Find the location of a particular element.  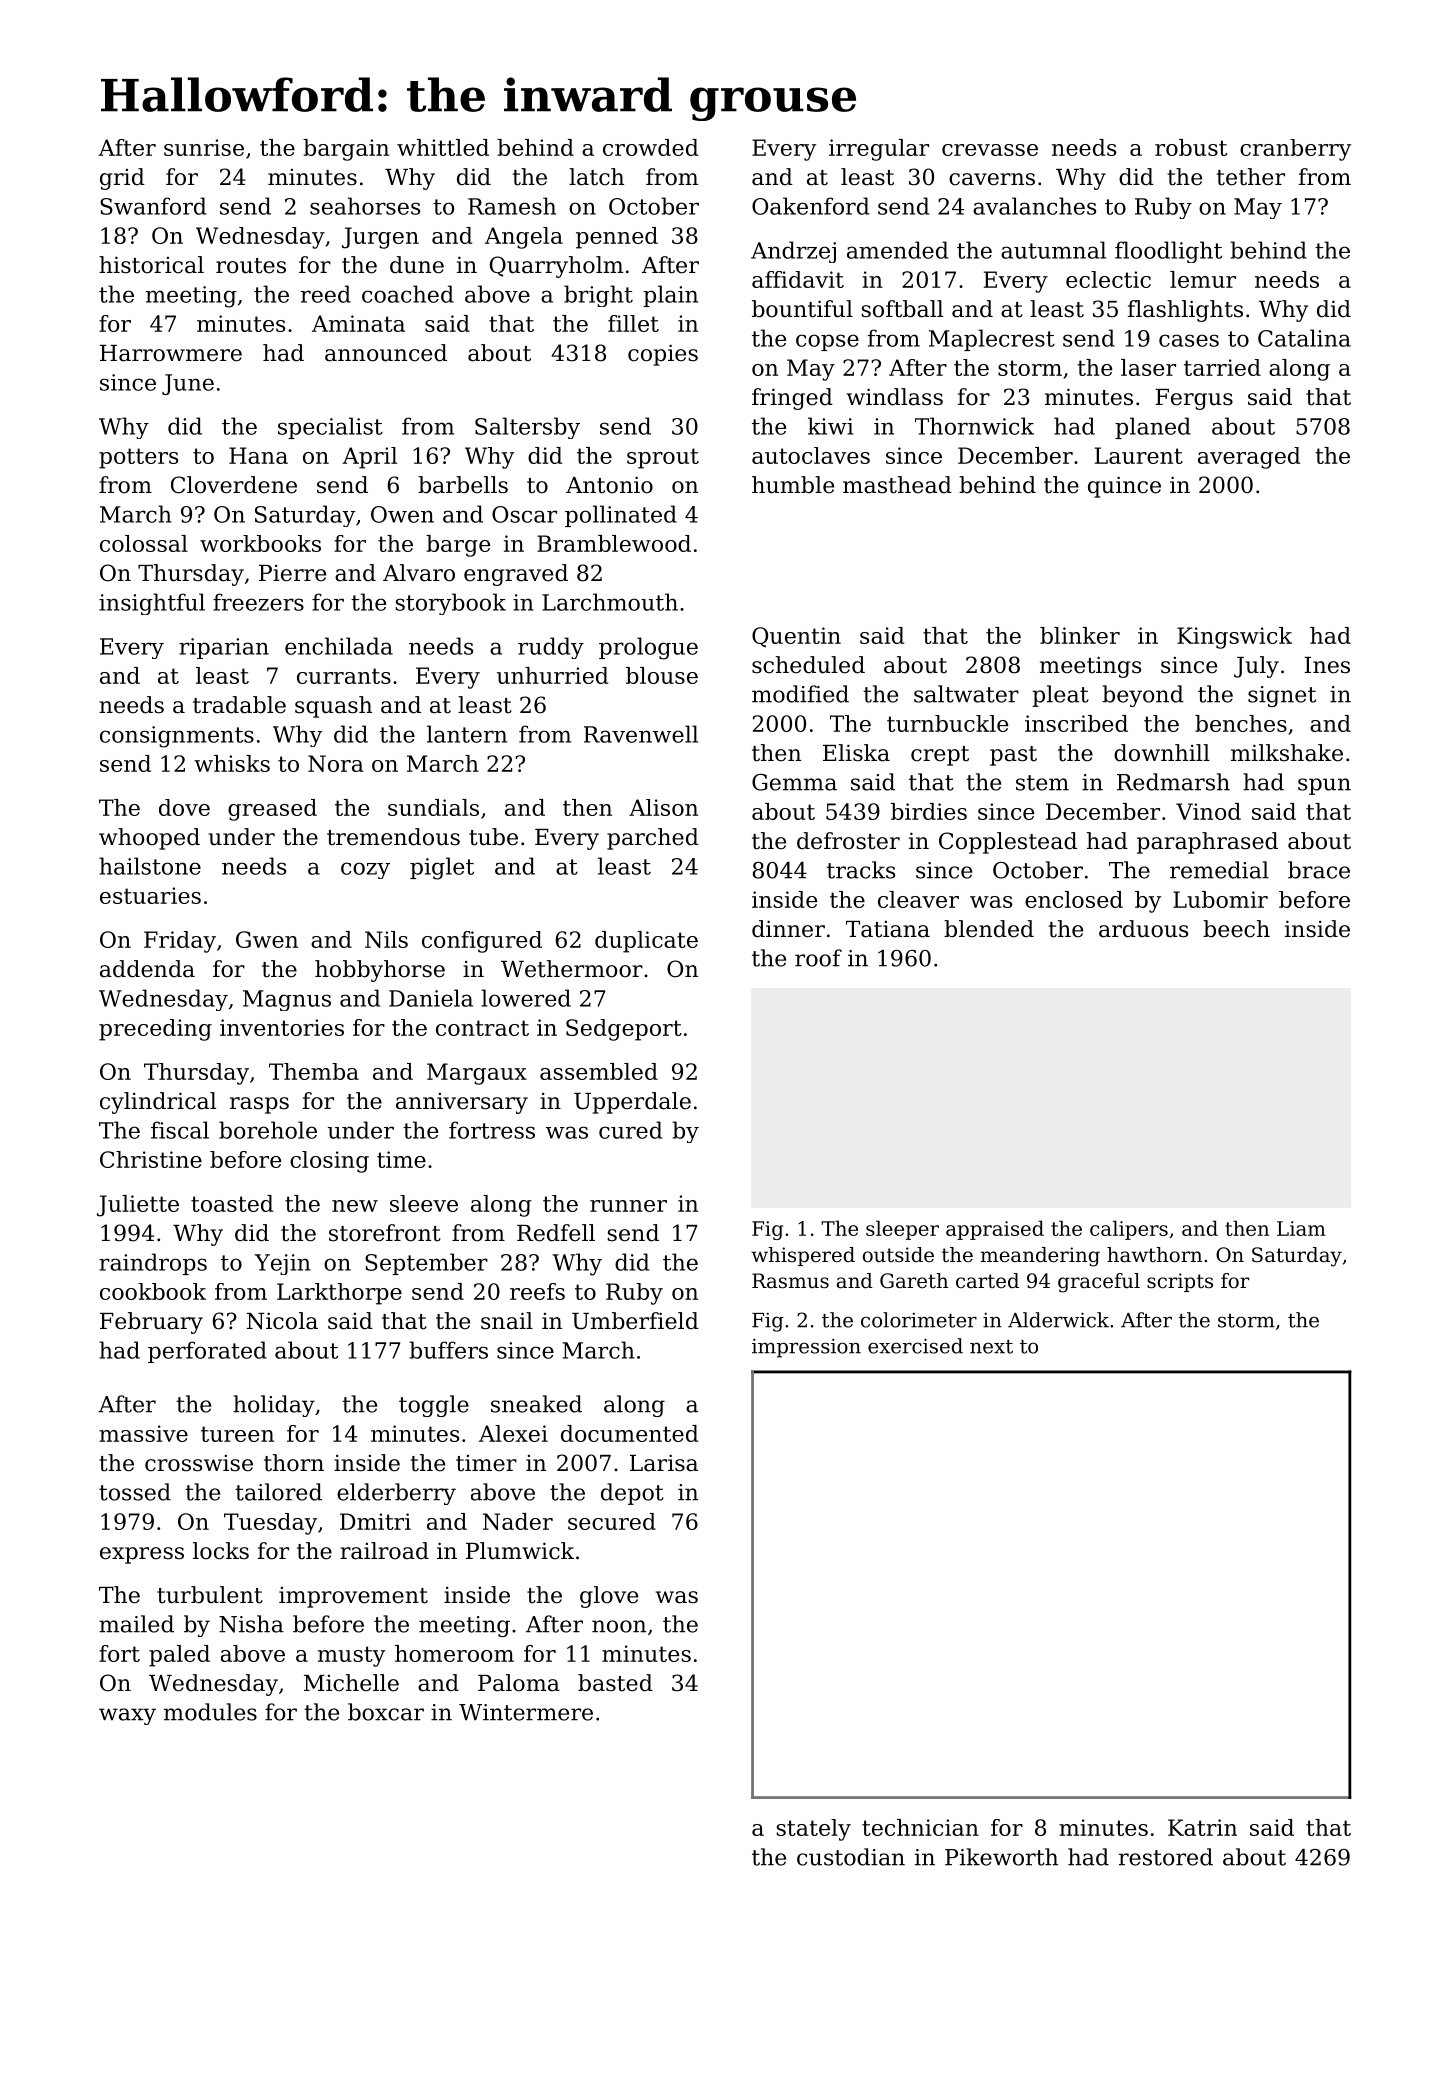

reed is located at coordinates (326, 294).
